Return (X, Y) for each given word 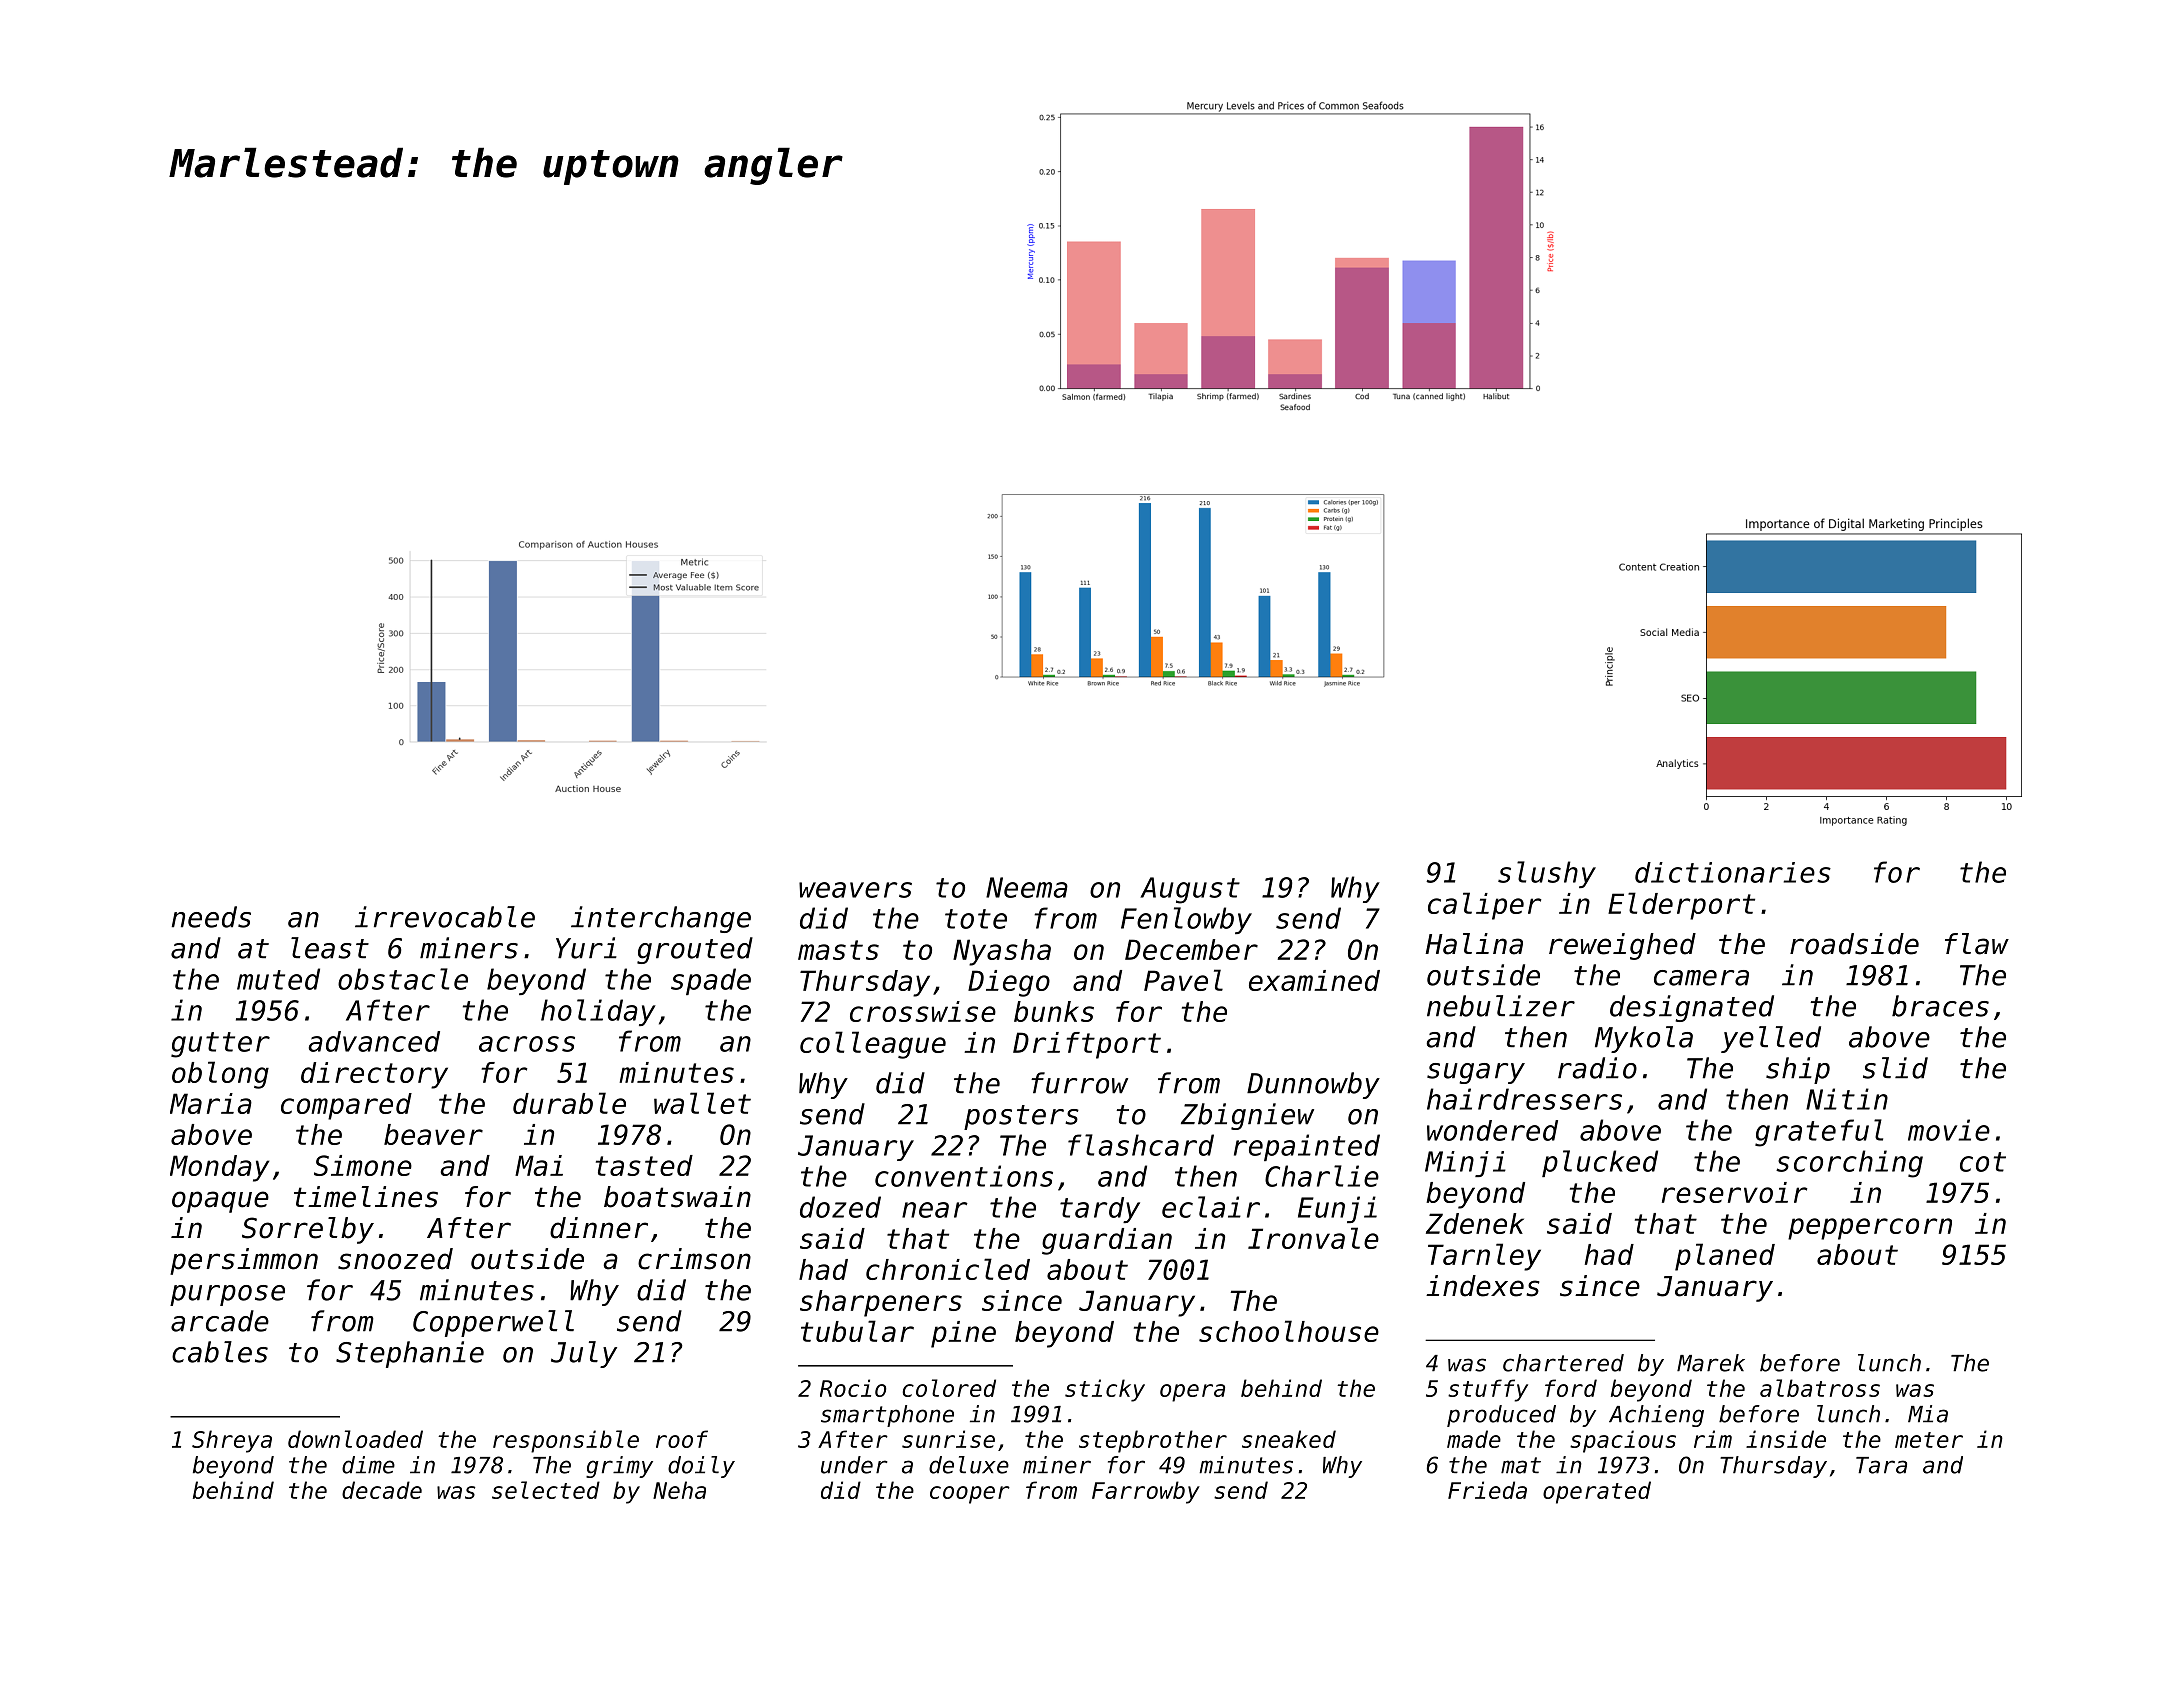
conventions (964, 1176)
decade (382, 1490)
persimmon (244, 1261)
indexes (1483, 1286)
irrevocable (445, 917)
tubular (857, 1331)
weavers (855, 890)
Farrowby (1146, 1492)
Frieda (1487, 1490)
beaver (433, 1134)
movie (1949, 1130)
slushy (1547, 874)
